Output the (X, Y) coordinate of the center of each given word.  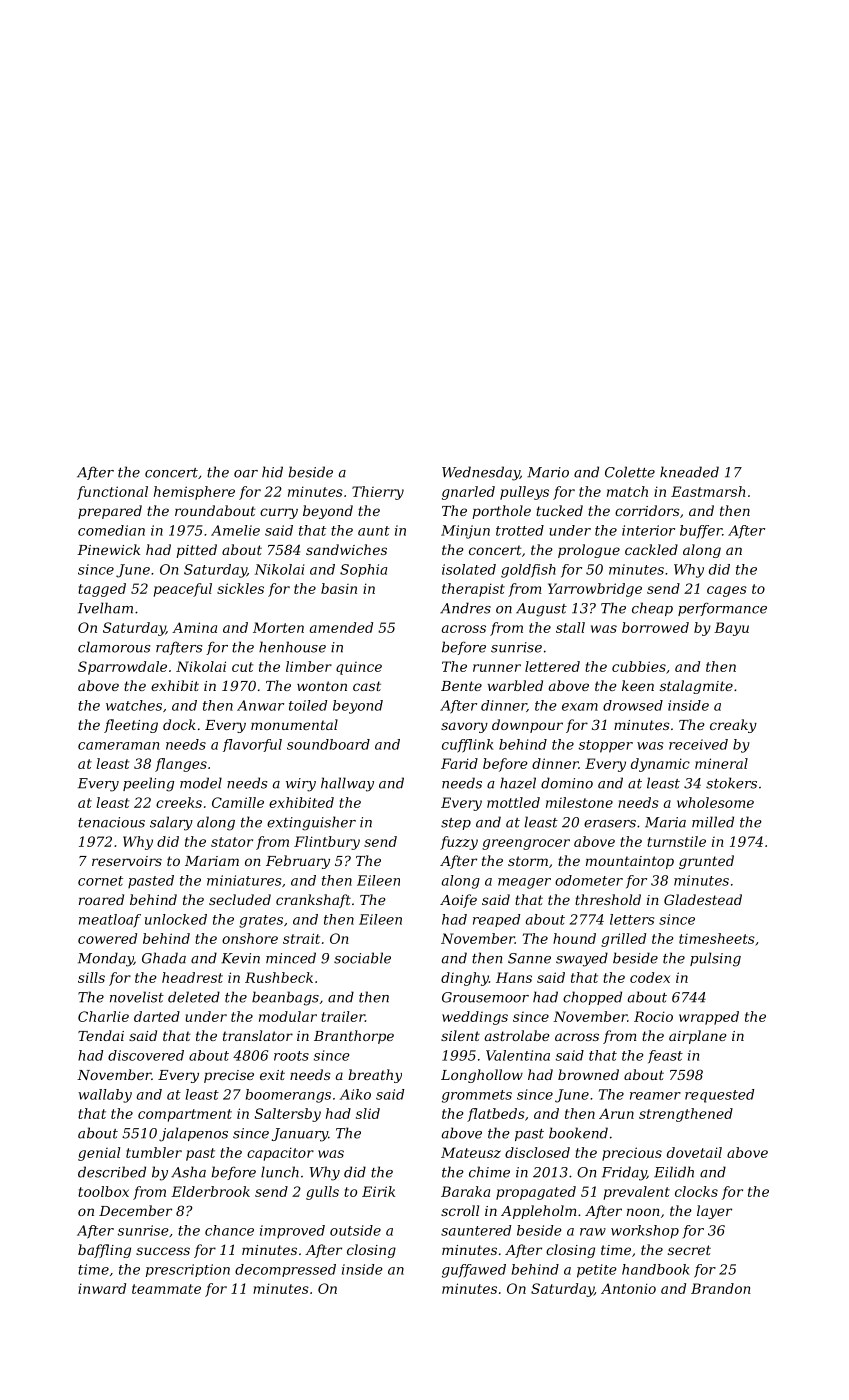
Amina (194, 627)
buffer (701, 532)
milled (713, 822)
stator (232, 842)
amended (341, 627)
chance (229, 1230)
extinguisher (311, 823)
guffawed (474, 1271)
